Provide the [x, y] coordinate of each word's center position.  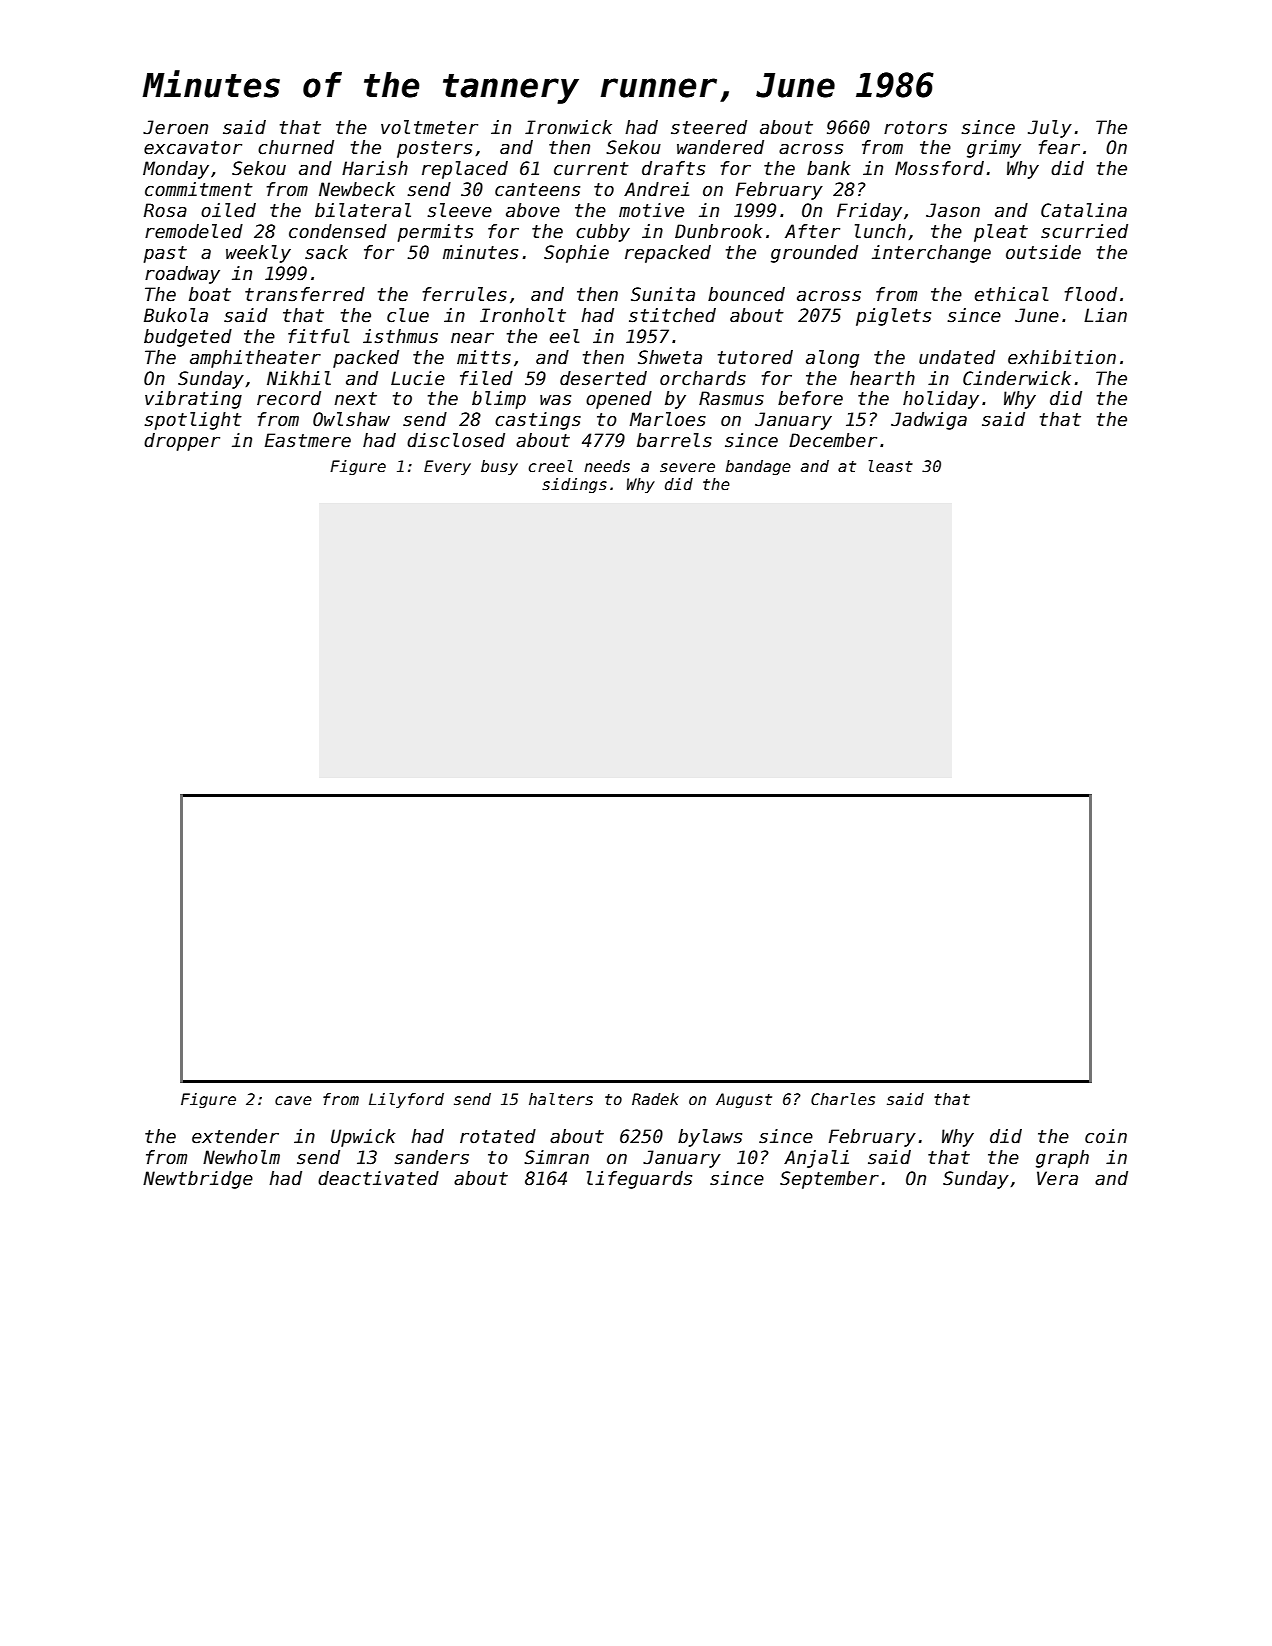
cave [293, 1100]
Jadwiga [929, 421]
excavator [193, 148]
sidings [574, 485]
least [890, 466]
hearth [882, 378]
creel [551, 466]
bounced [746, 294]
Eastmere [308, 440]
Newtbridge [198, 1180]
